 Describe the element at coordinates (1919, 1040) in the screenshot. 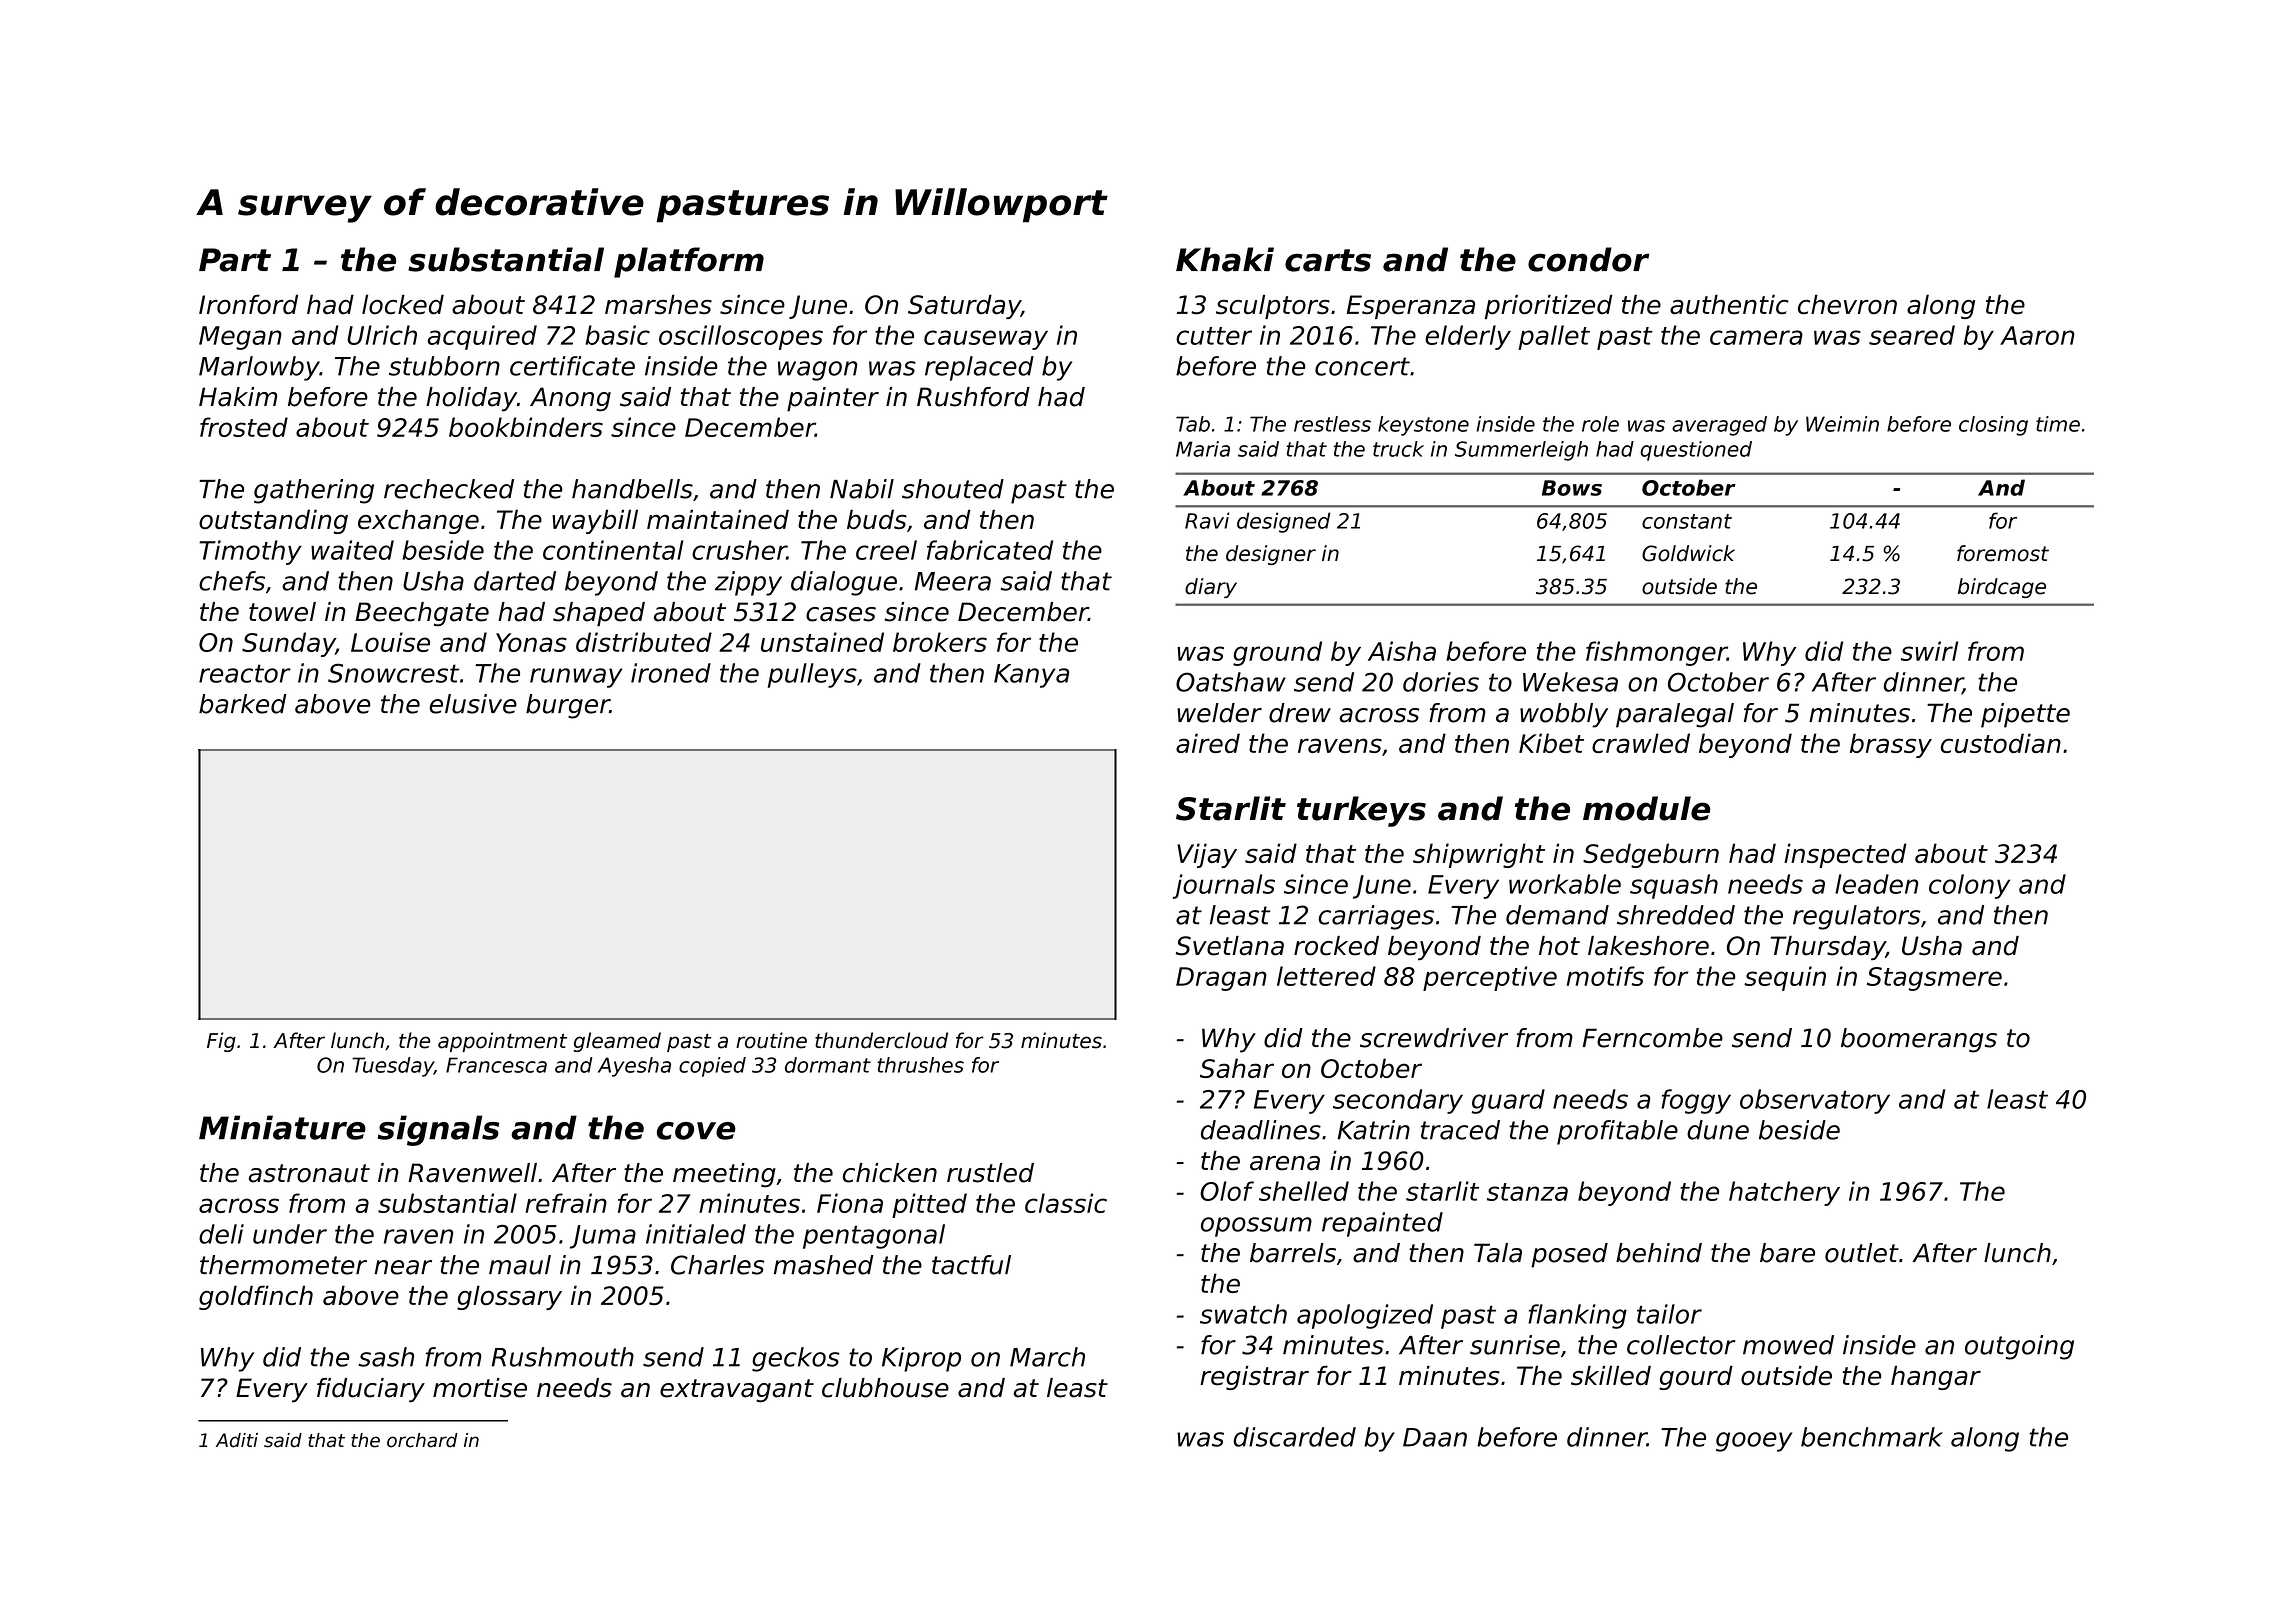

I see `boomerangs` at that location.
